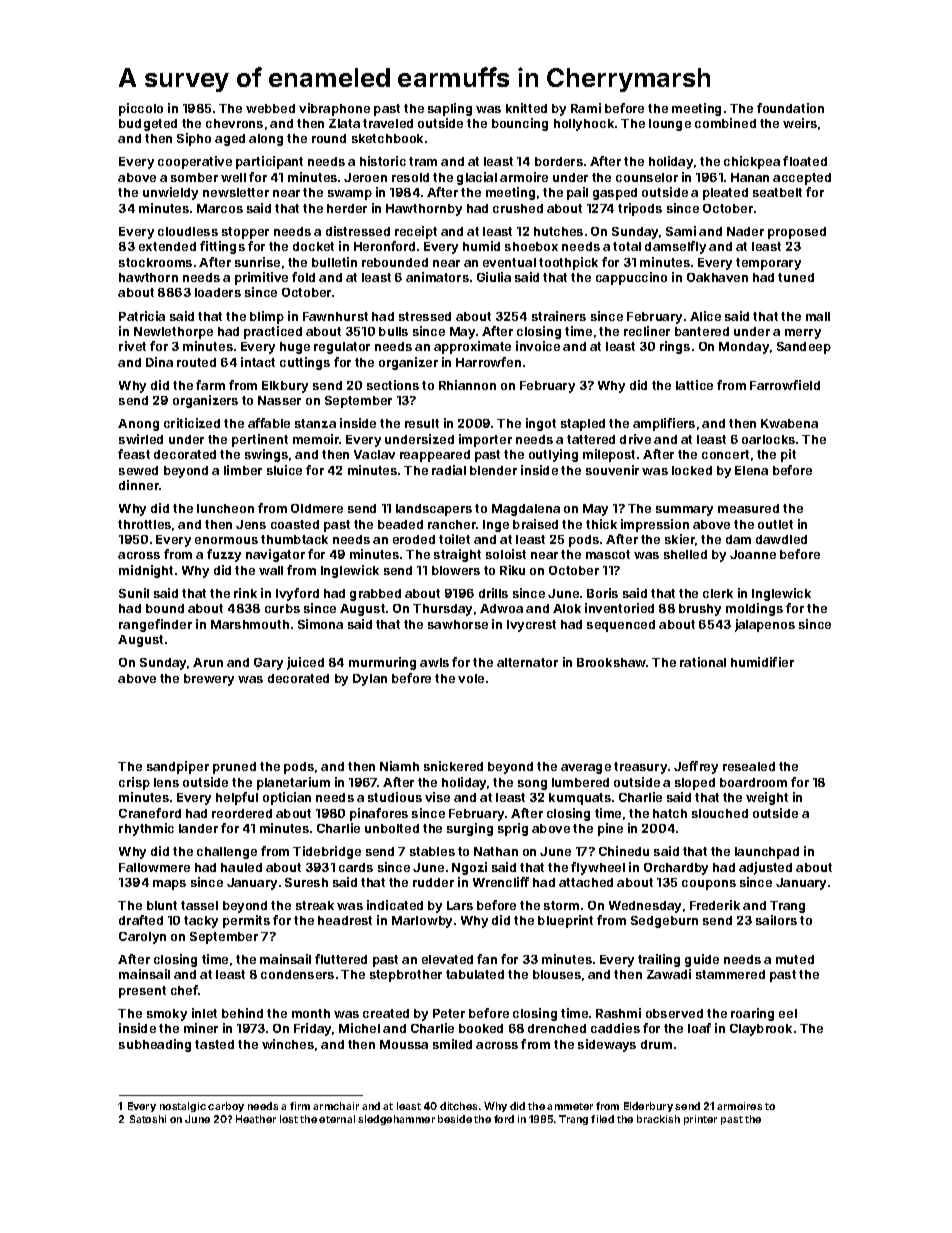  I want to click on sapling, so click(450, 109).
